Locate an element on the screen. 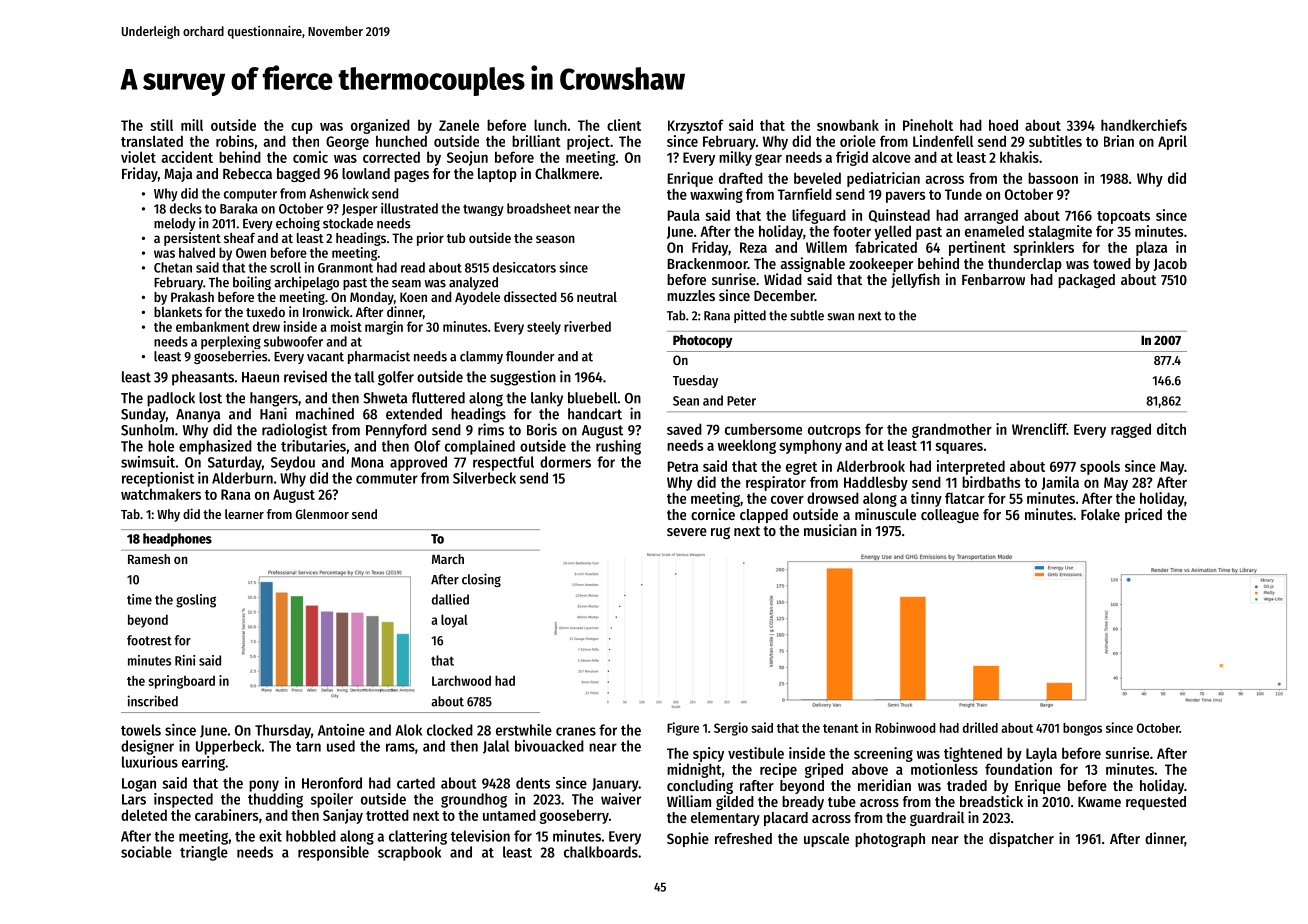 The height and width of the screenshot is (924, 1308). cornice is located at coordinates (713, 514).
